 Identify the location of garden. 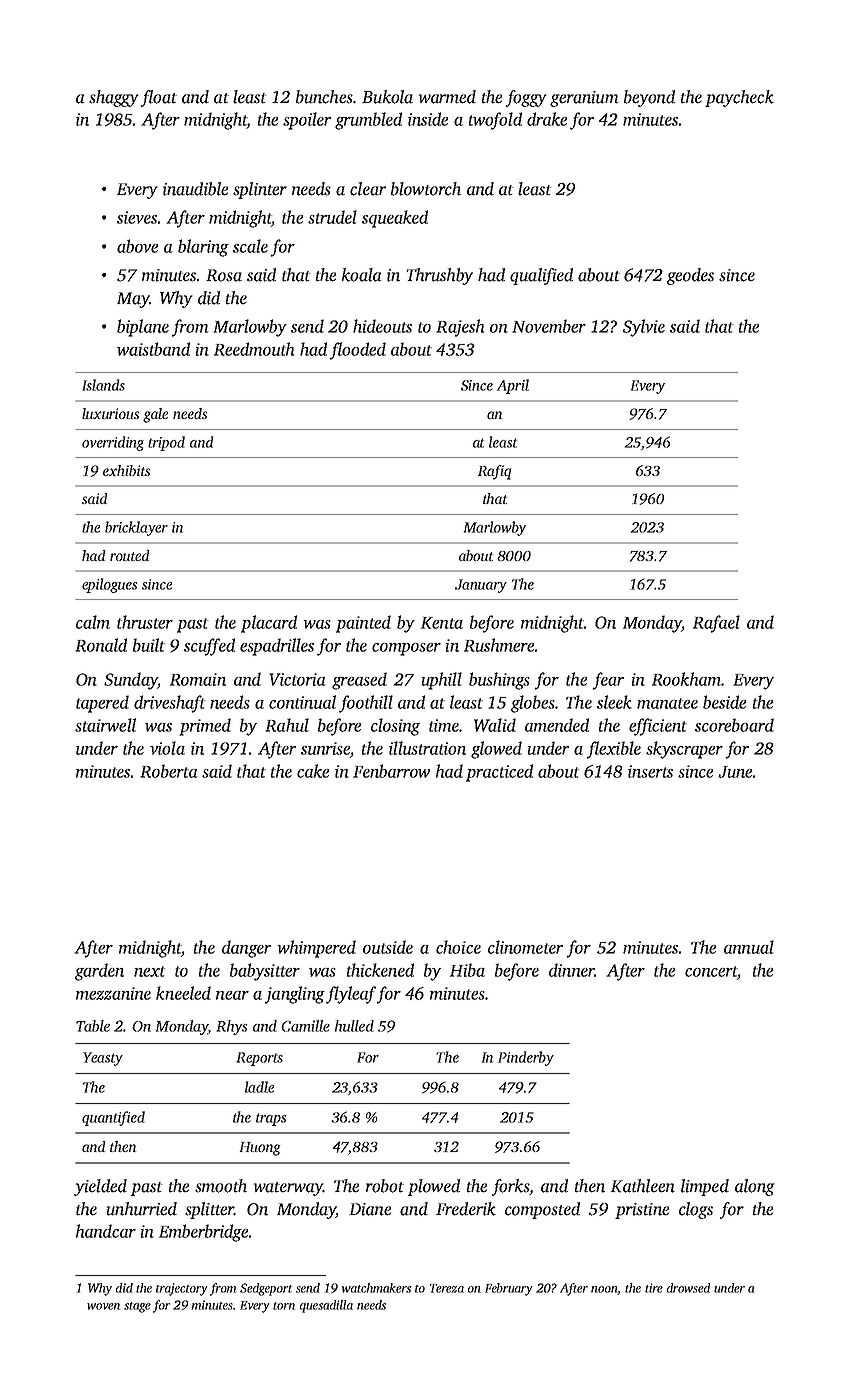
(99, 972).
